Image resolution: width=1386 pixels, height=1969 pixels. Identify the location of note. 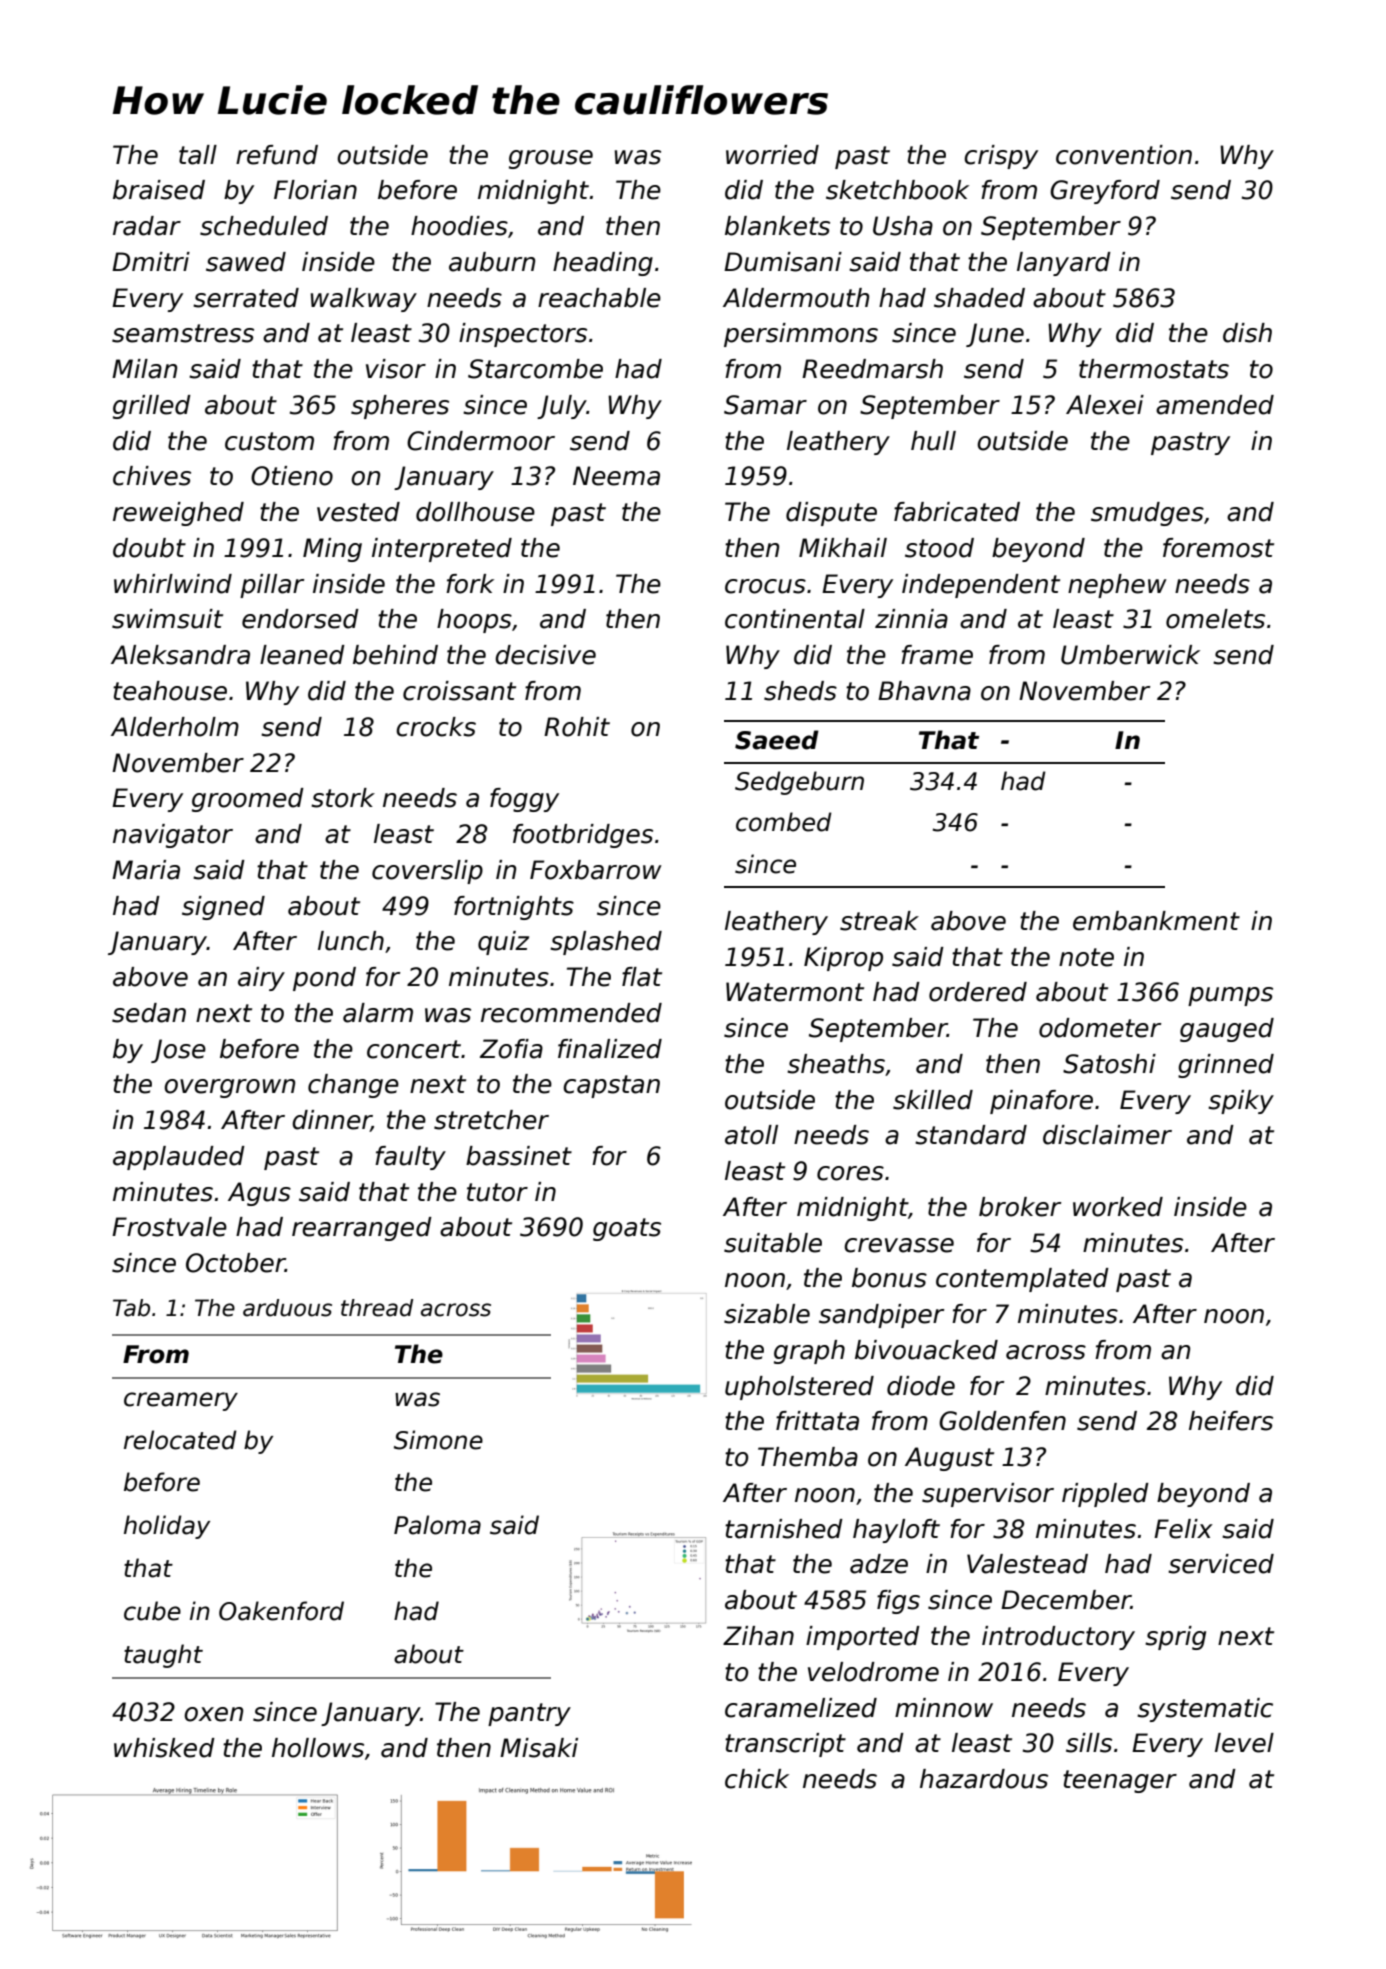
(1086, 957).
